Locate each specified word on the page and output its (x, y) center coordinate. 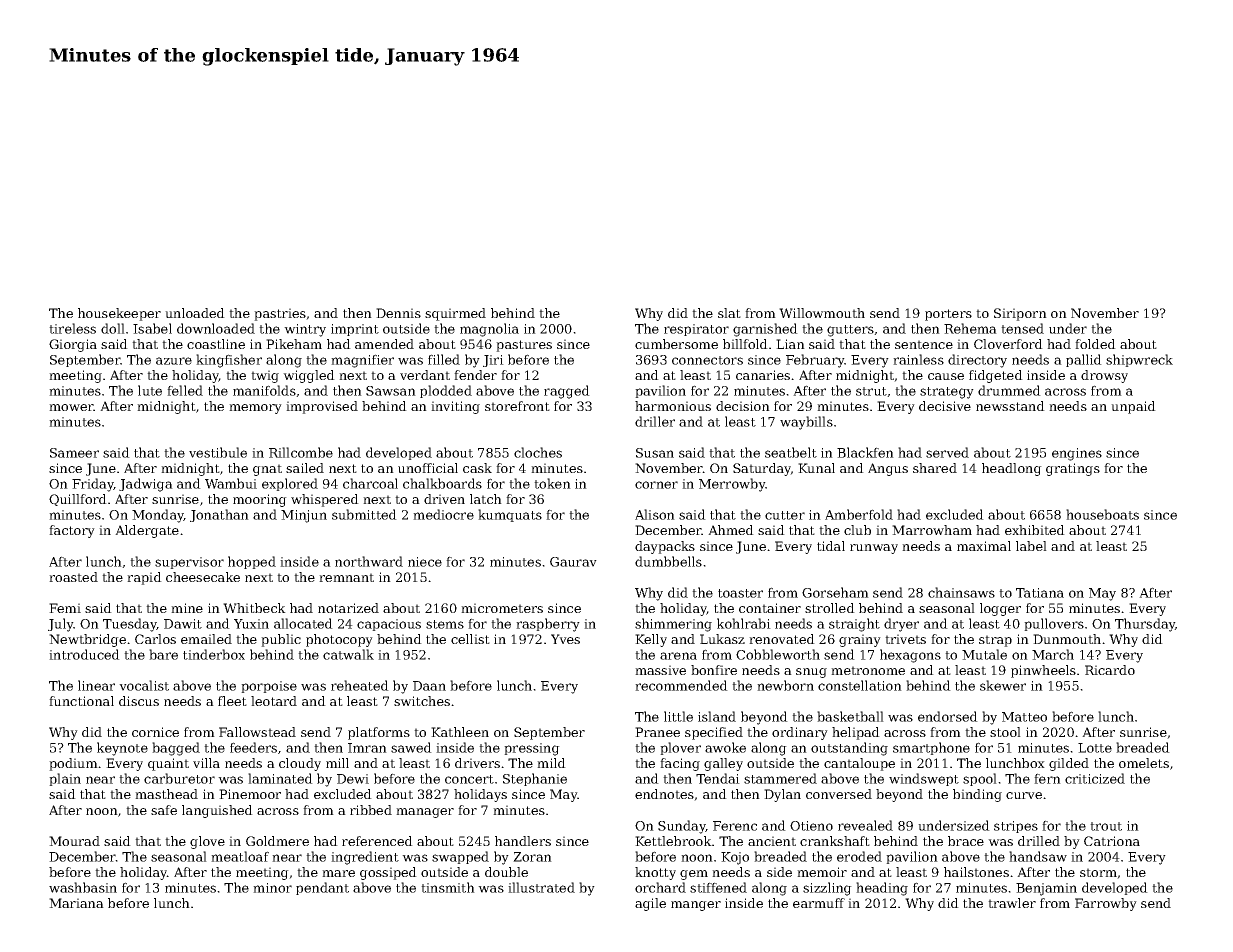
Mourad (74, 841)
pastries (280, 314)
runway (874, 549)
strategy (947, 393)
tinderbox (214, 654)
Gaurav (573, 562)
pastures (524, 346)
